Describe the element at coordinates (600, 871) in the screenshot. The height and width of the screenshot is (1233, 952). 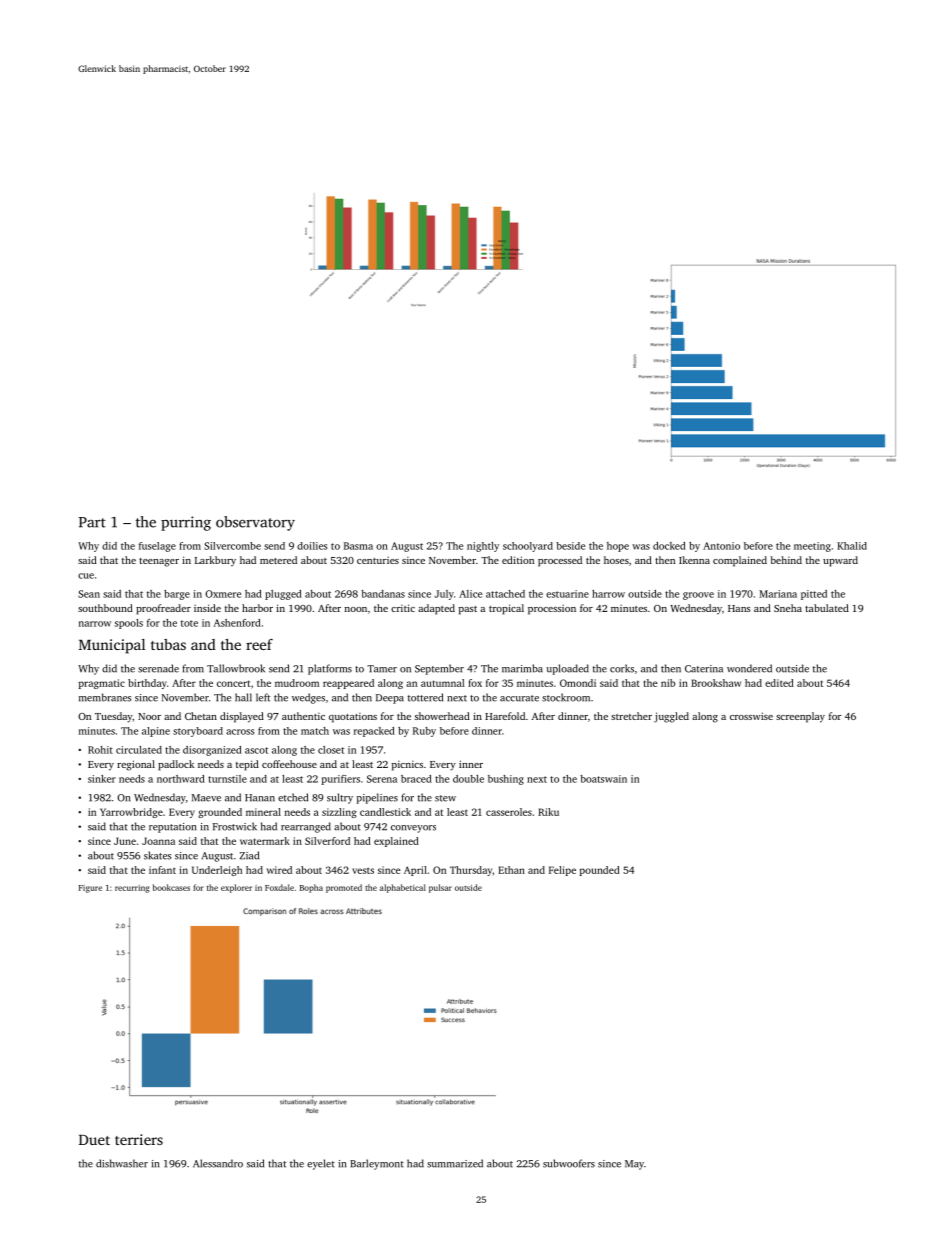
I see `pounded` at that location.
